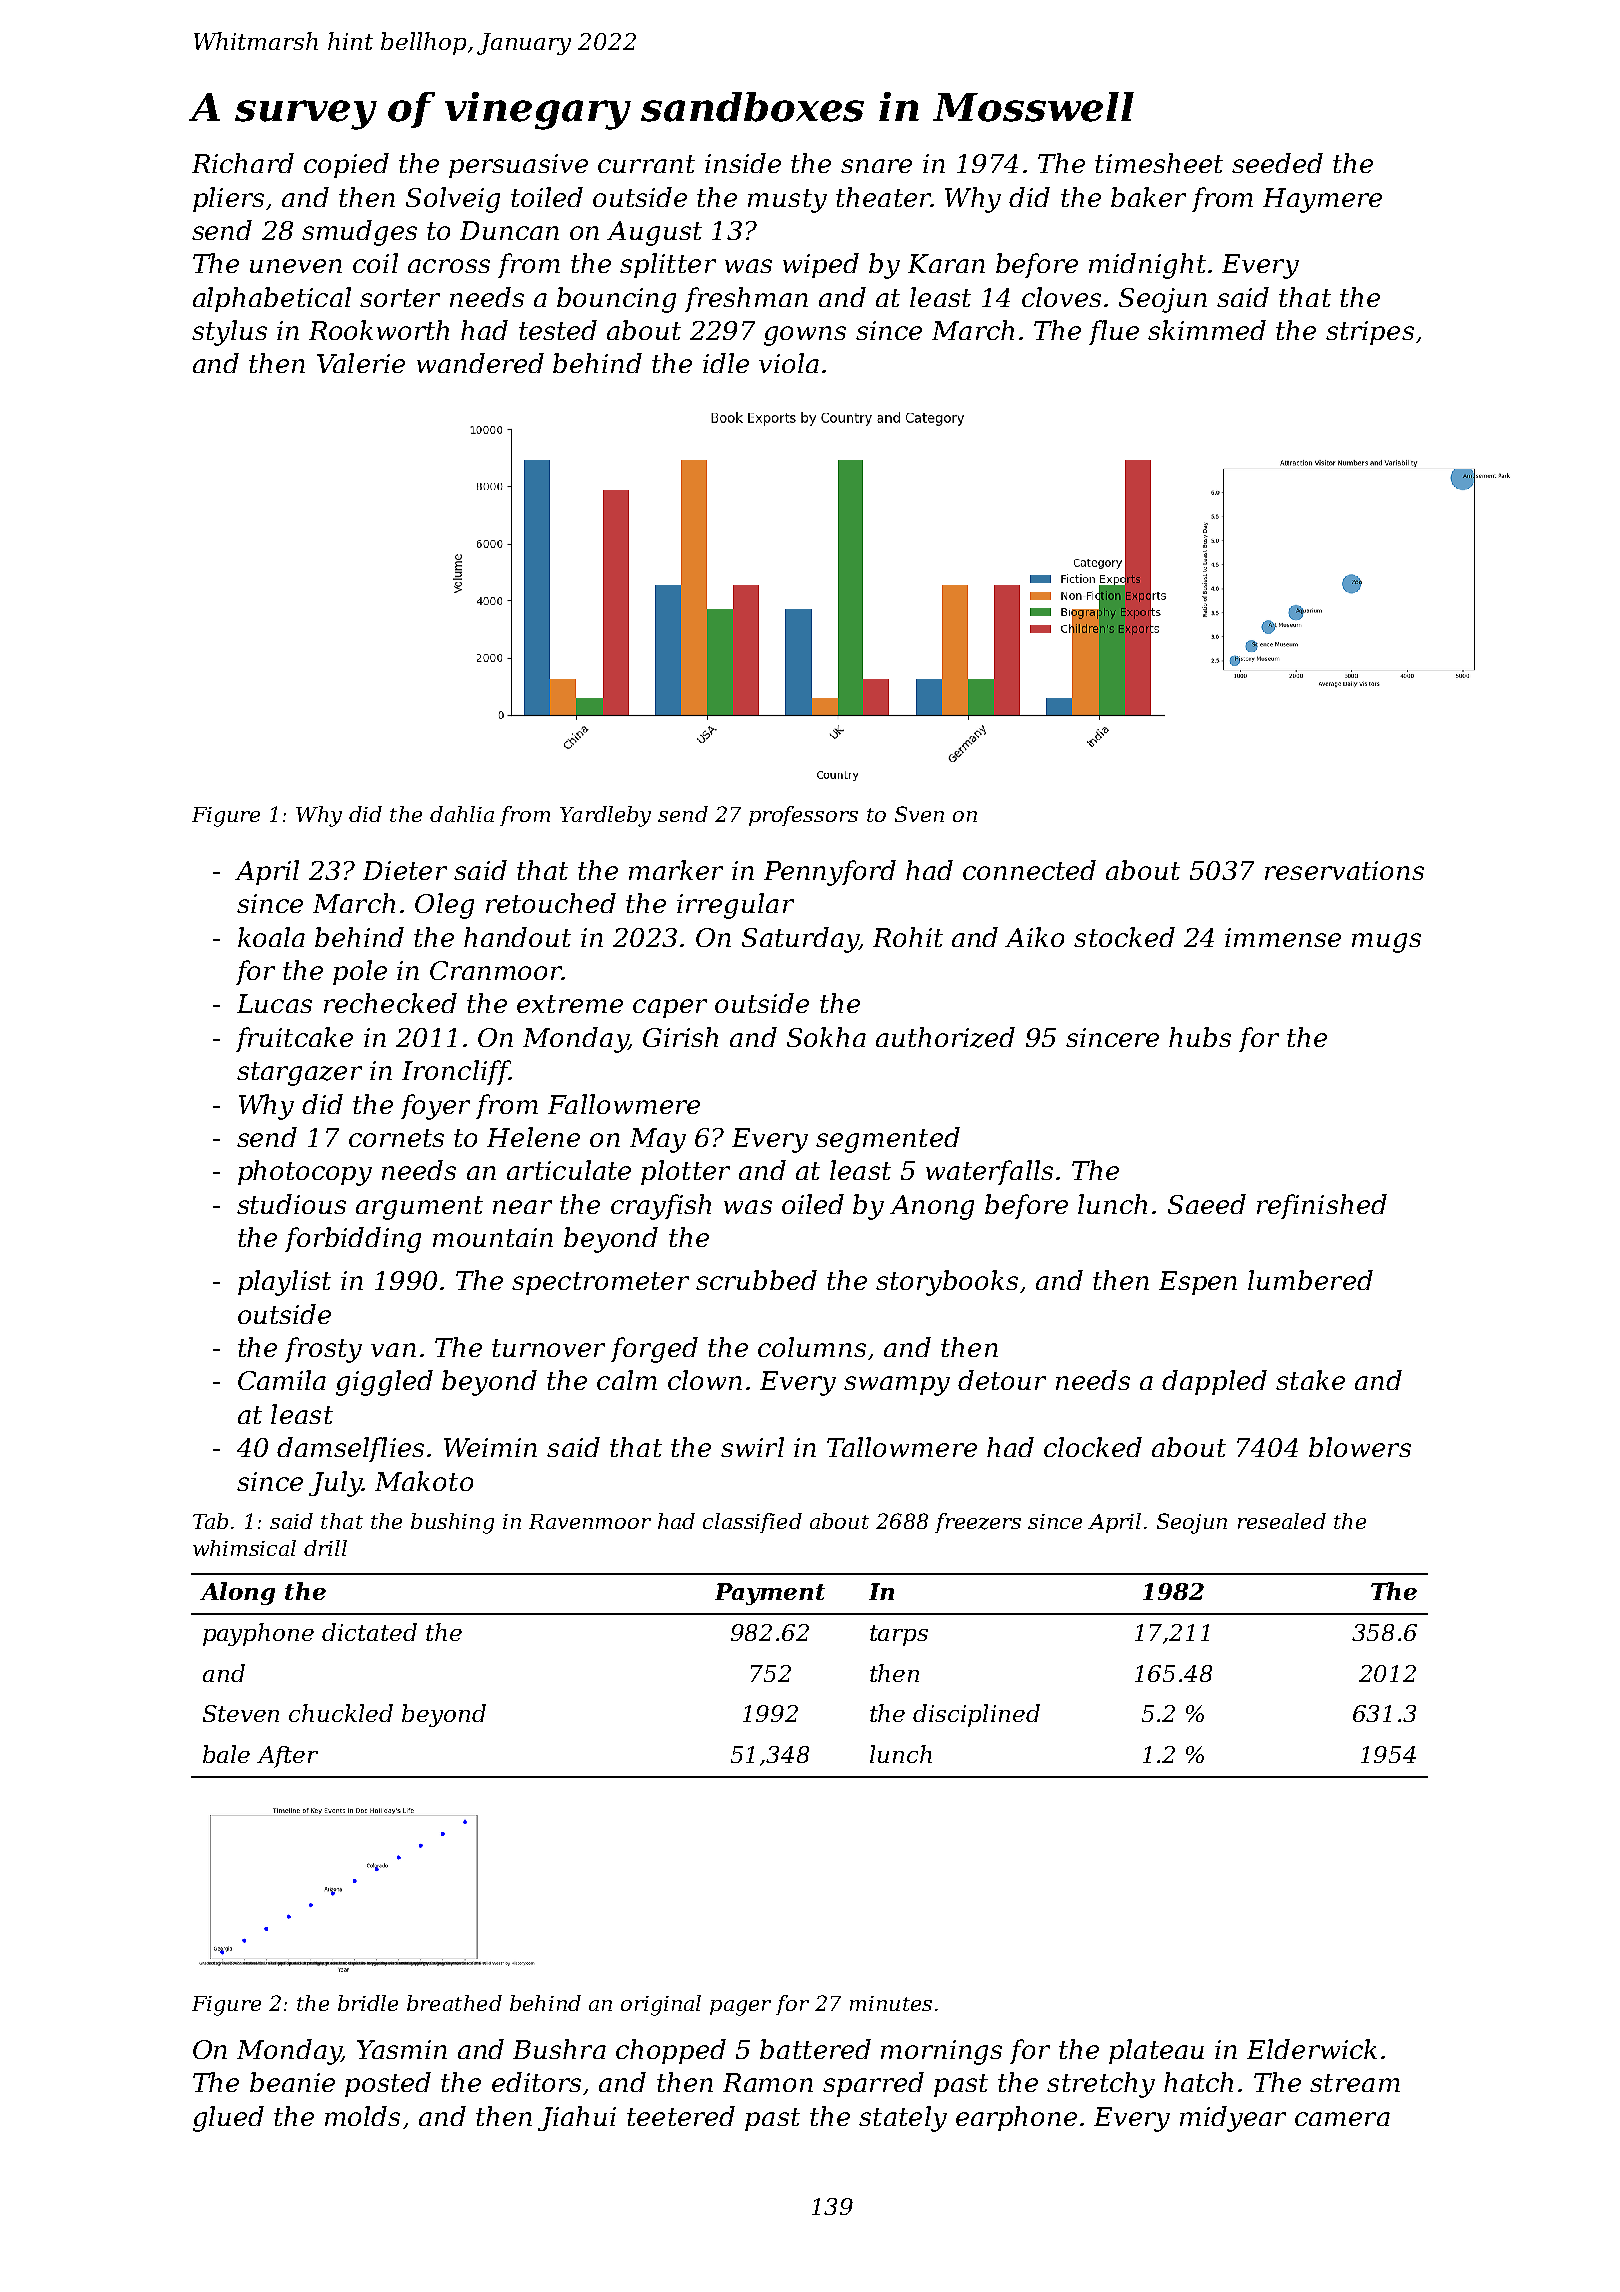  Describe the element at coordinates (456, 1072) in the screenshot. I see `Ironcliff` at that location.
